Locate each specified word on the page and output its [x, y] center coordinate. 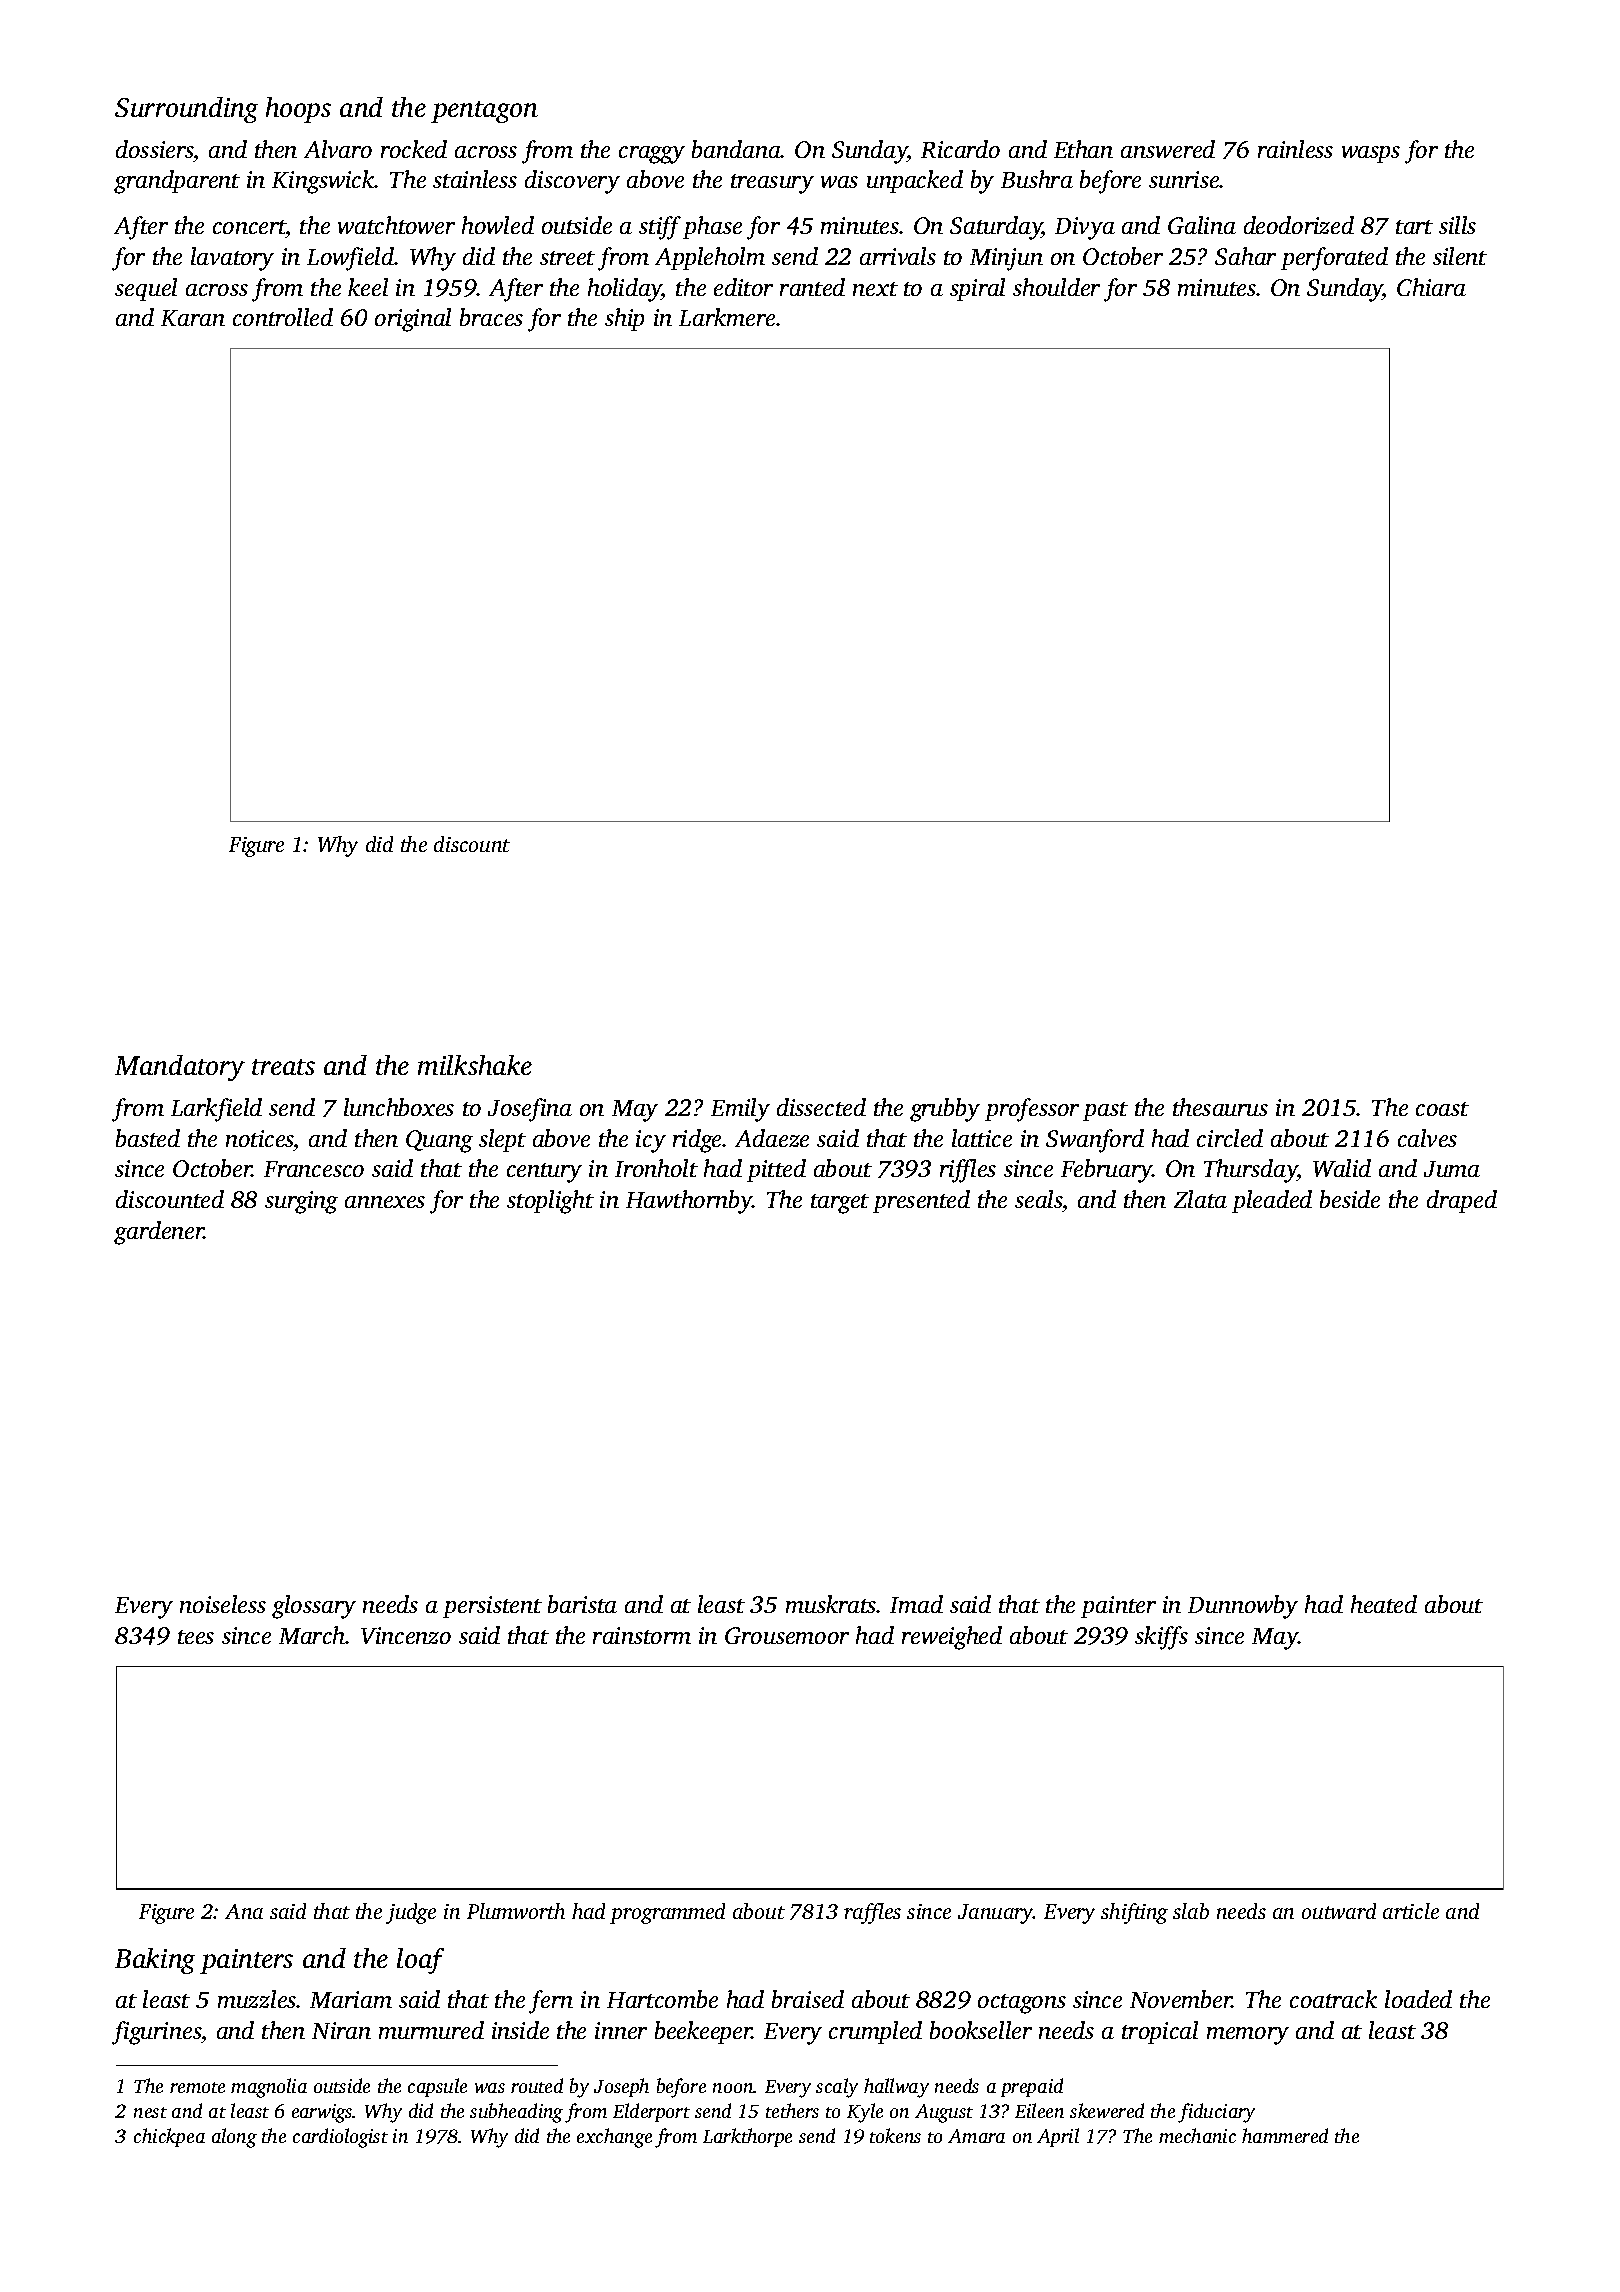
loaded [1418, 1999]
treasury [772, 184]
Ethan [1083, 149]
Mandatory [180, 1068]
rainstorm [642, 1635]
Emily [740, 1110]
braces [491, 317]
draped [1462, 1201]
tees [196, 1637]
